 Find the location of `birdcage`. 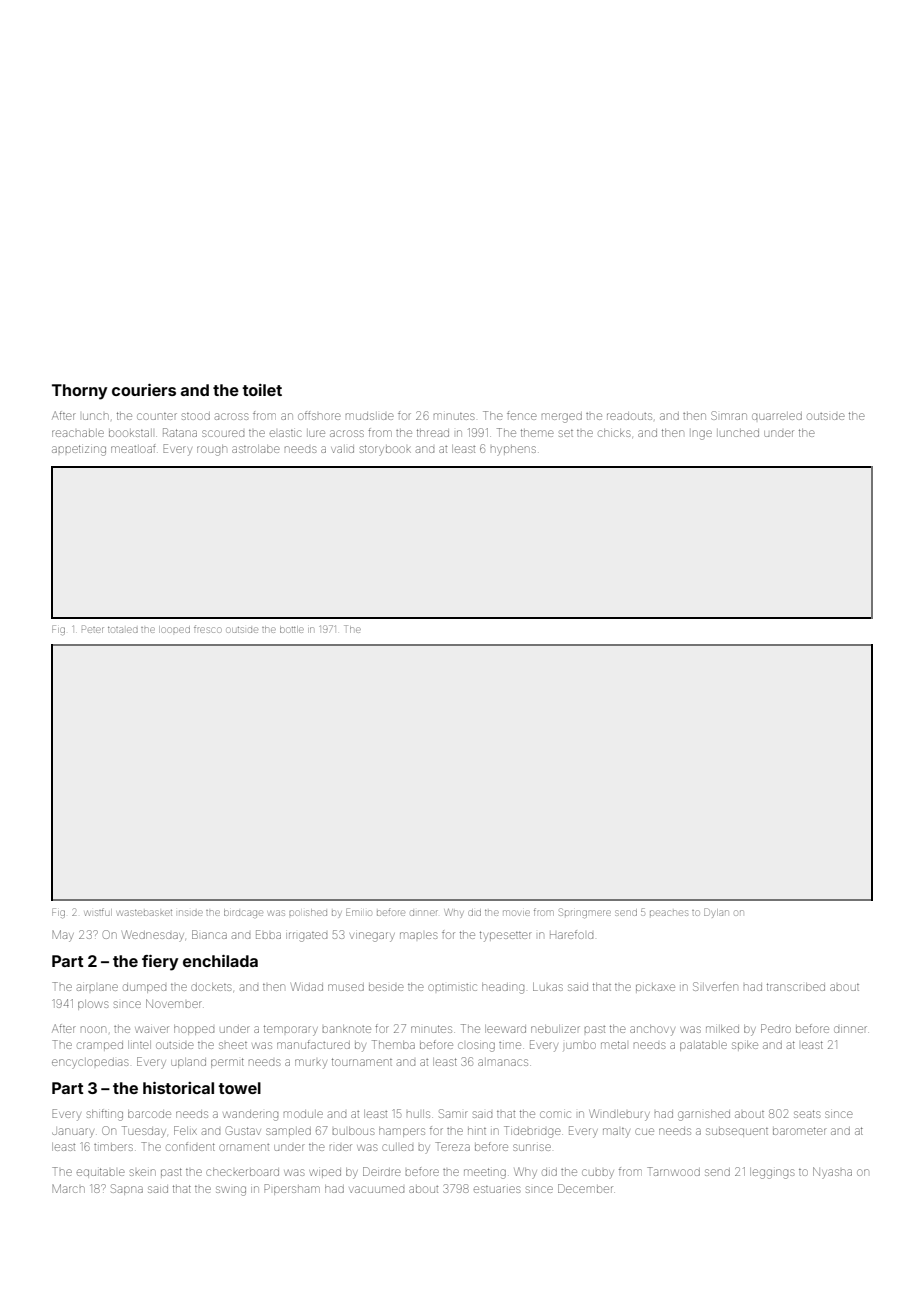

birdcage is located at coordinates (243, 913).
